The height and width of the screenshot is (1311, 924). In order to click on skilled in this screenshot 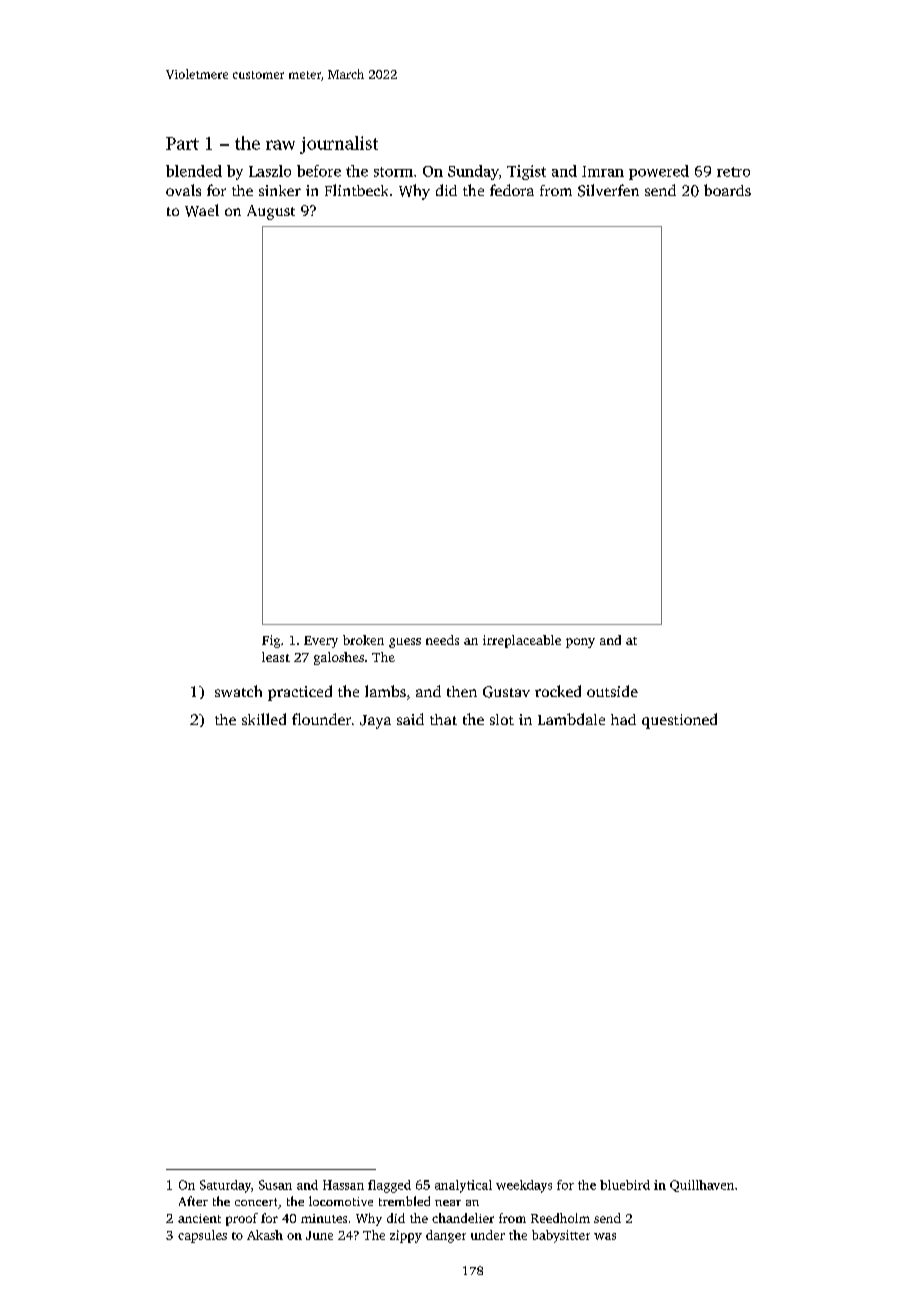, I will do `click(264, 719)`.
